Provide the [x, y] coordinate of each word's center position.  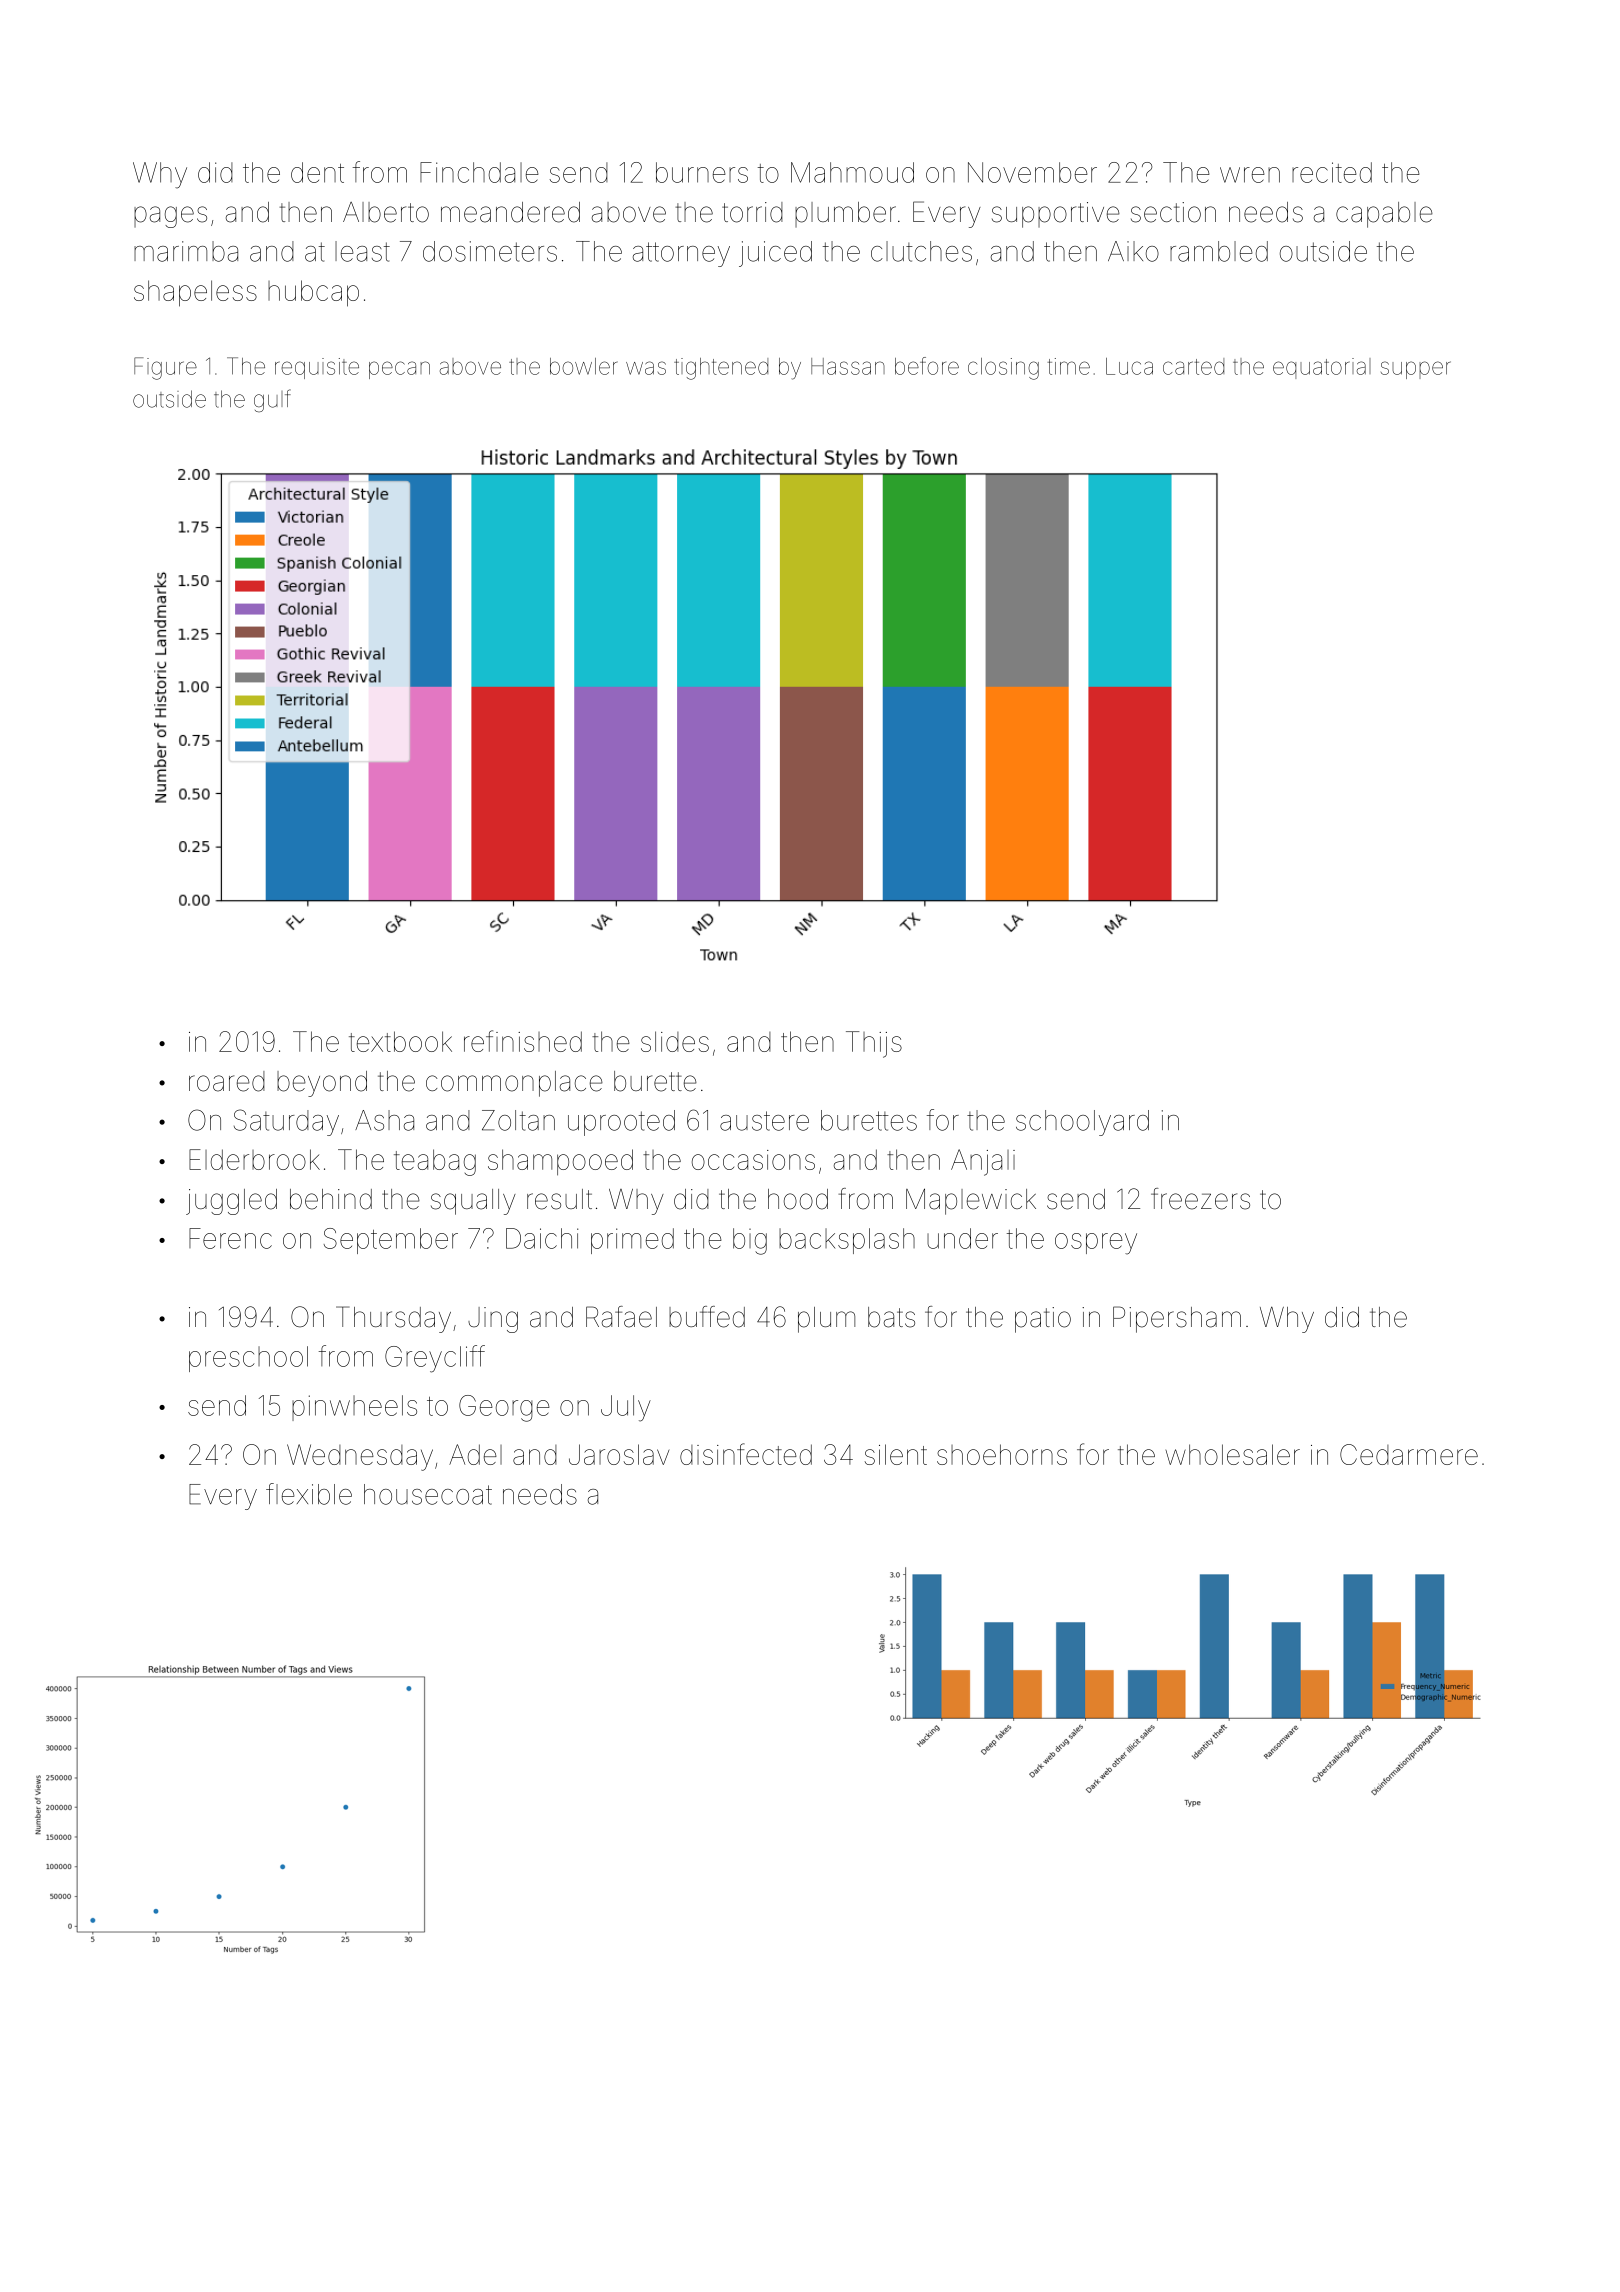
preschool [248, 1359]
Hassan [848, 366]
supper [1416, 370]
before [927, 366]
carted [1193, 366]
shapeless [195, 293]
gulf [272, 400]
